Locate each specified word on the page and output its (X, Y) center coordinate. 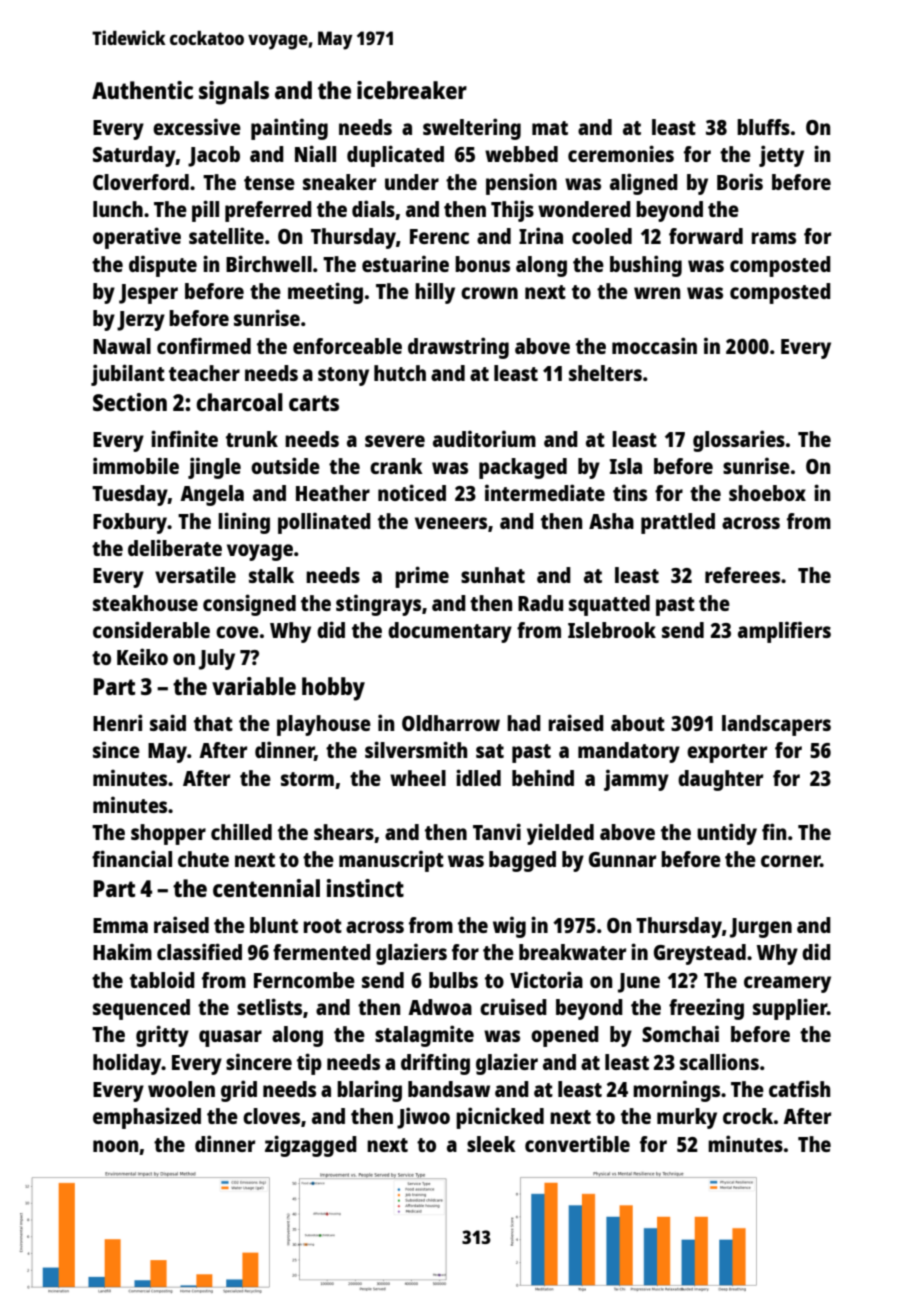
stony (343, 376)
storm (307, 779)
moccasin (654, 345)
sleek (491, 1144)
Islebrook (612, 630)
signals (234, 93)
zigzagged (311, 1146)
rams (773, 238)
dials (373, 208)
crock (748, 1116)
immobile (136, 465)
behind (543, 777)
